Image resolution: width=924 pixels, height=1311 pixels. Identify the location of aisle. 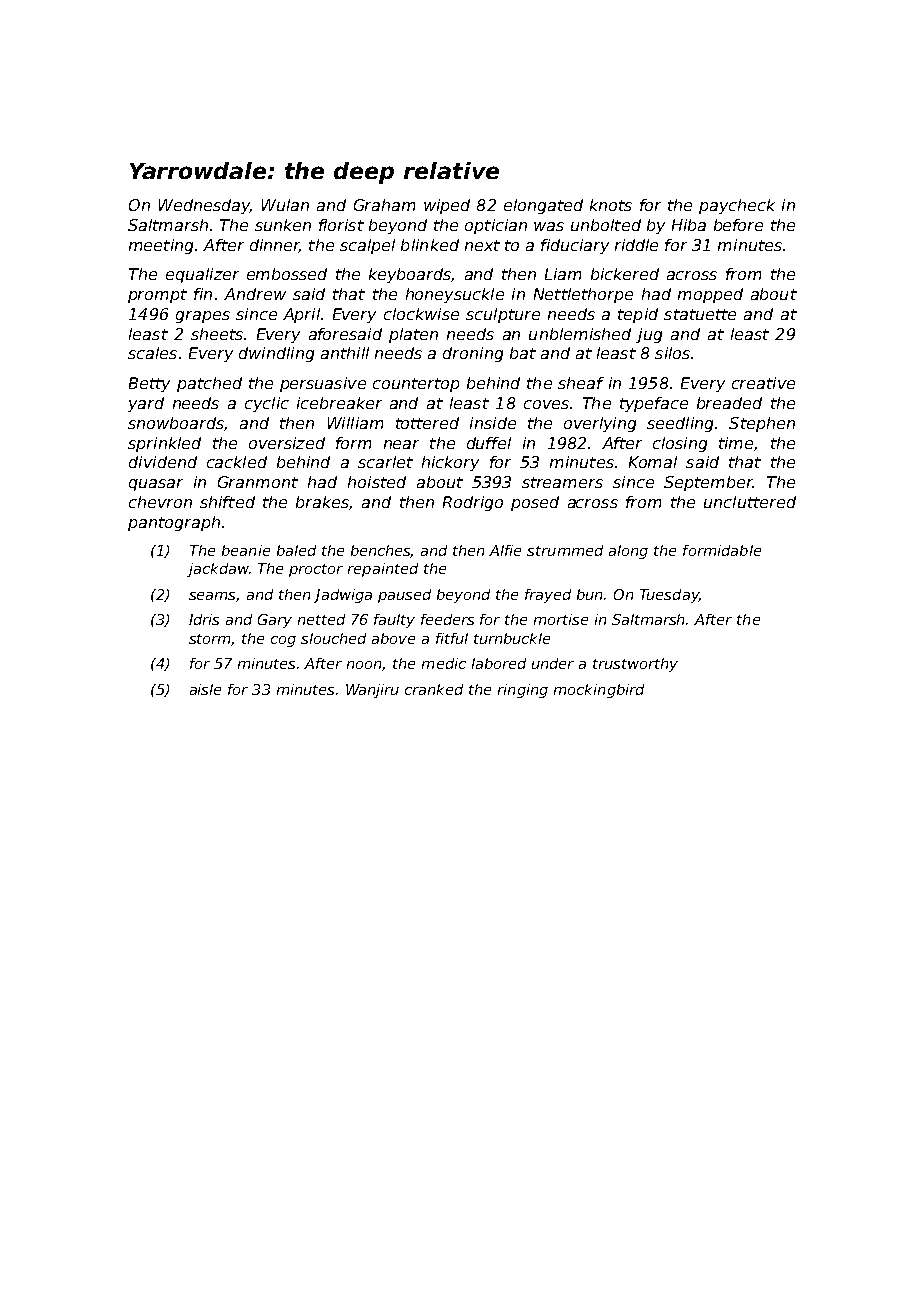
(205, 689).
